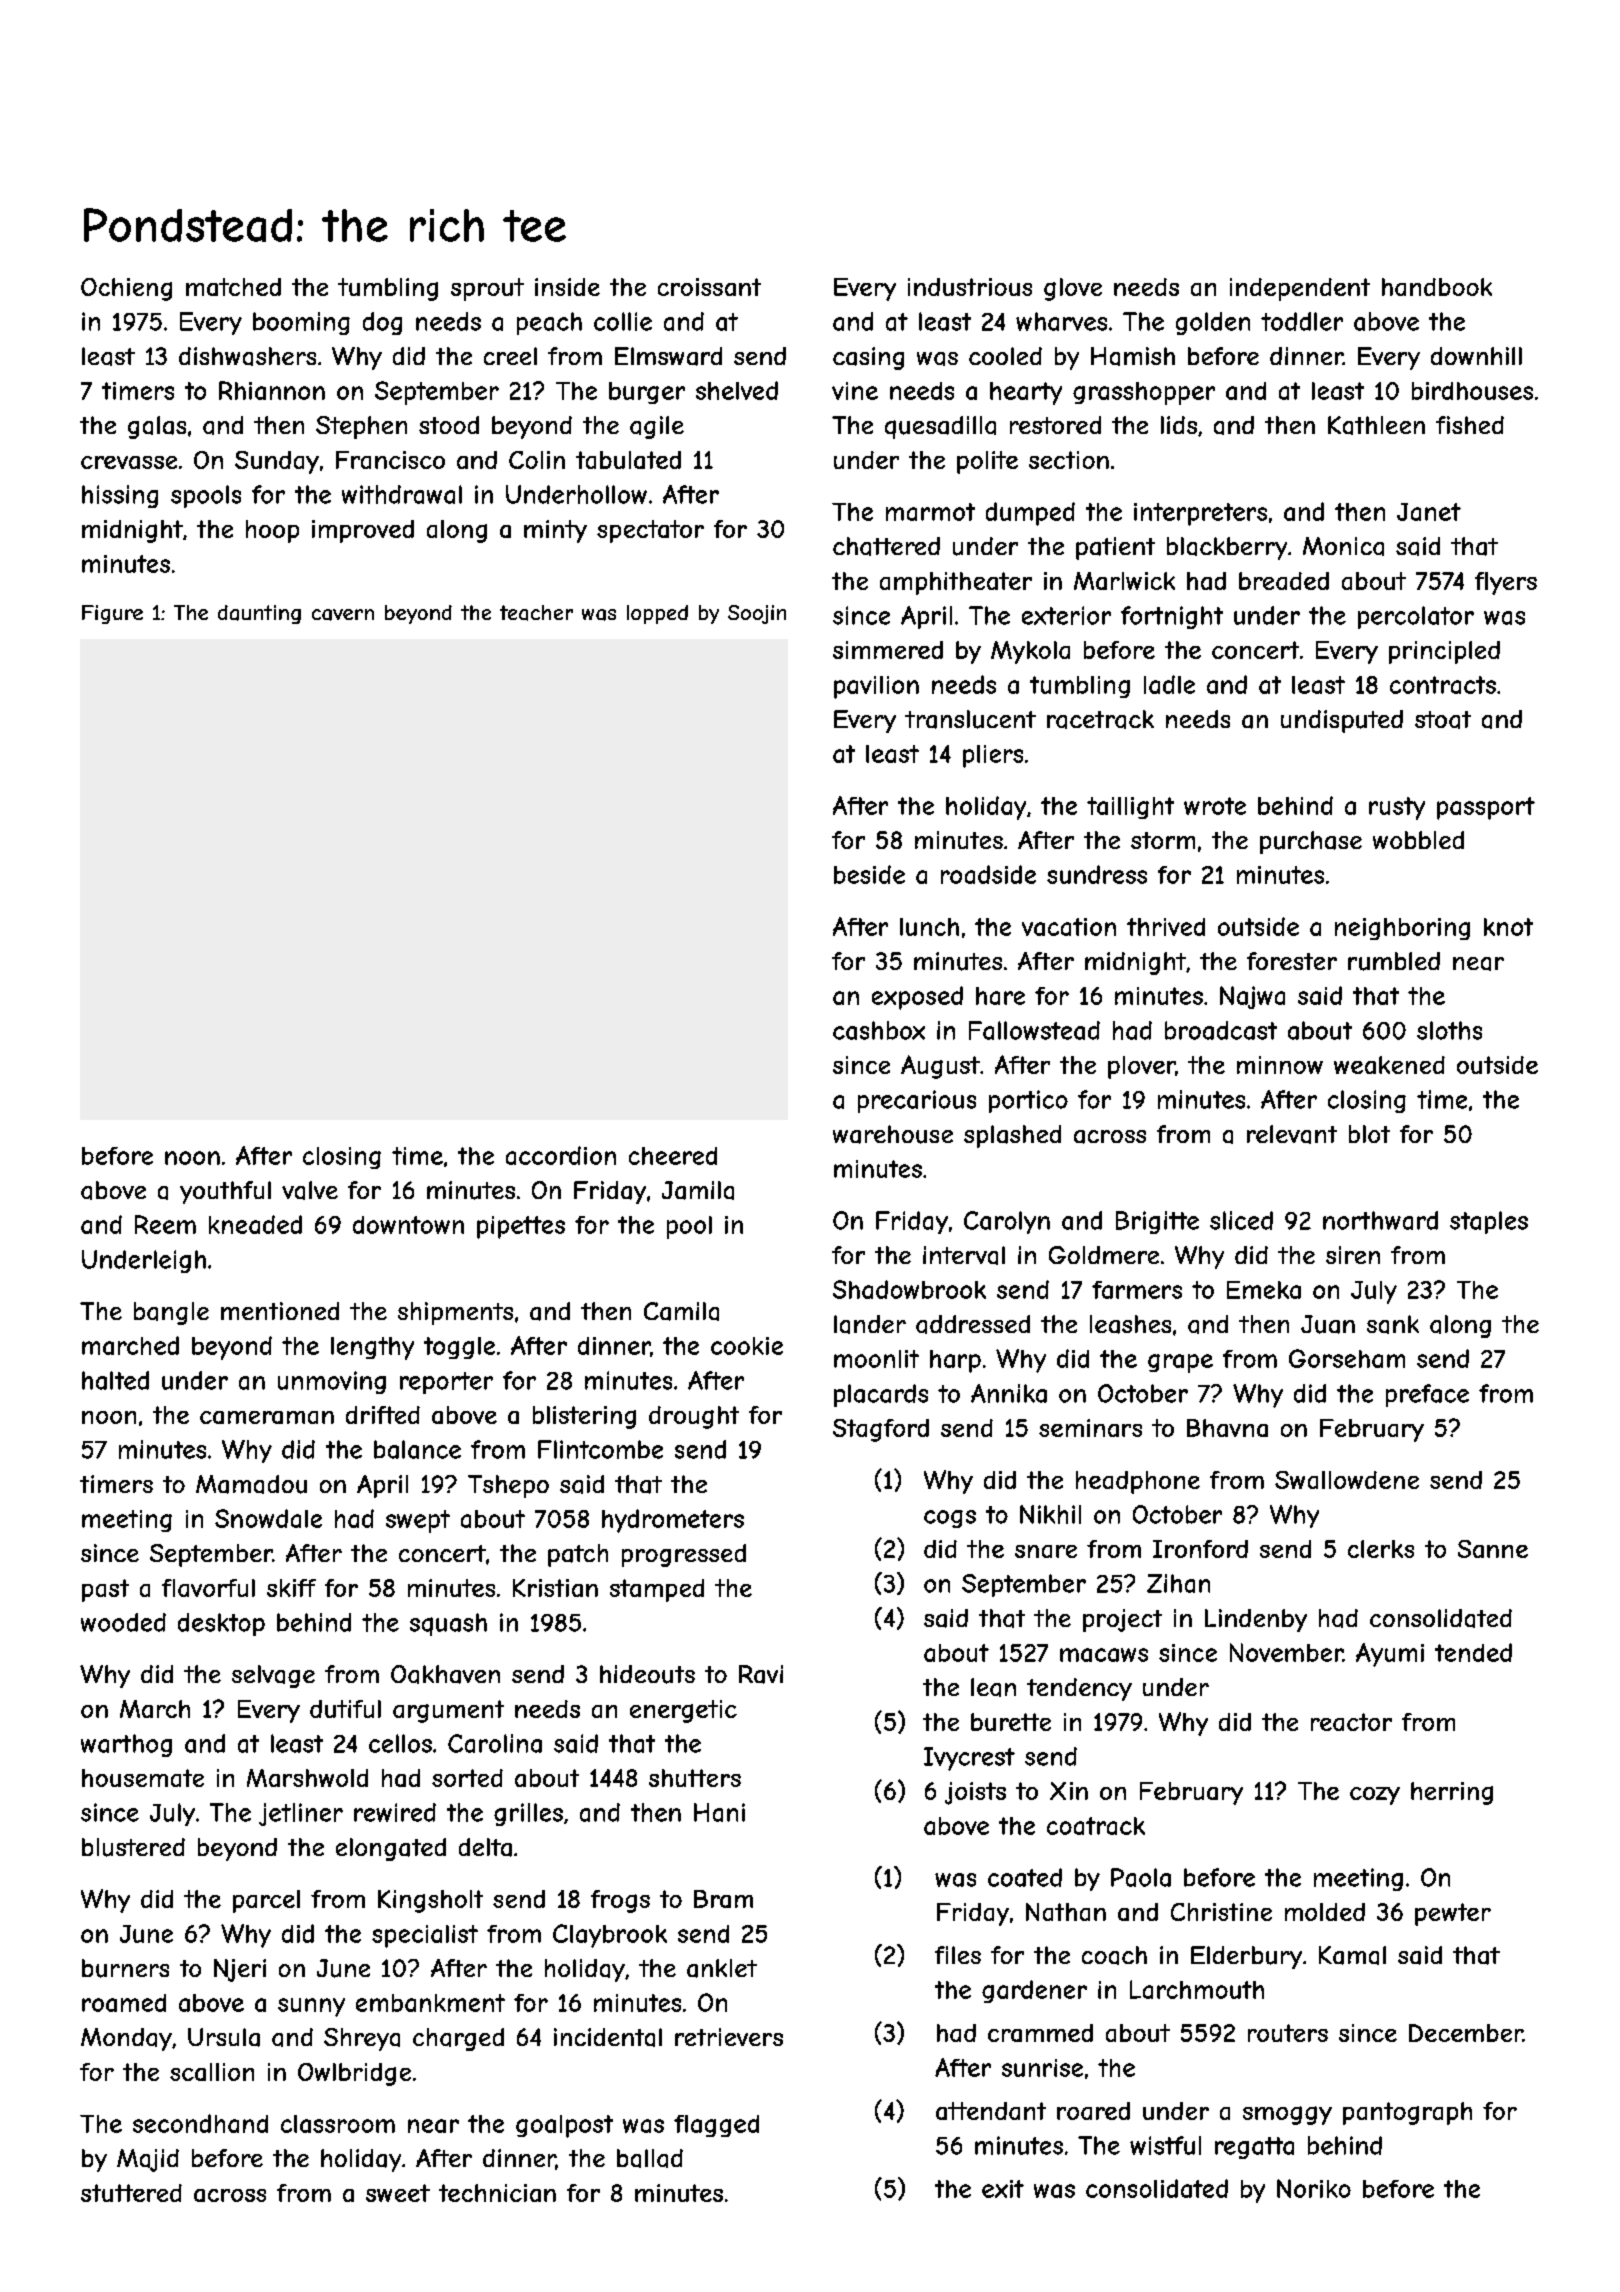  I want to click on daunting, so click(259, 614).
